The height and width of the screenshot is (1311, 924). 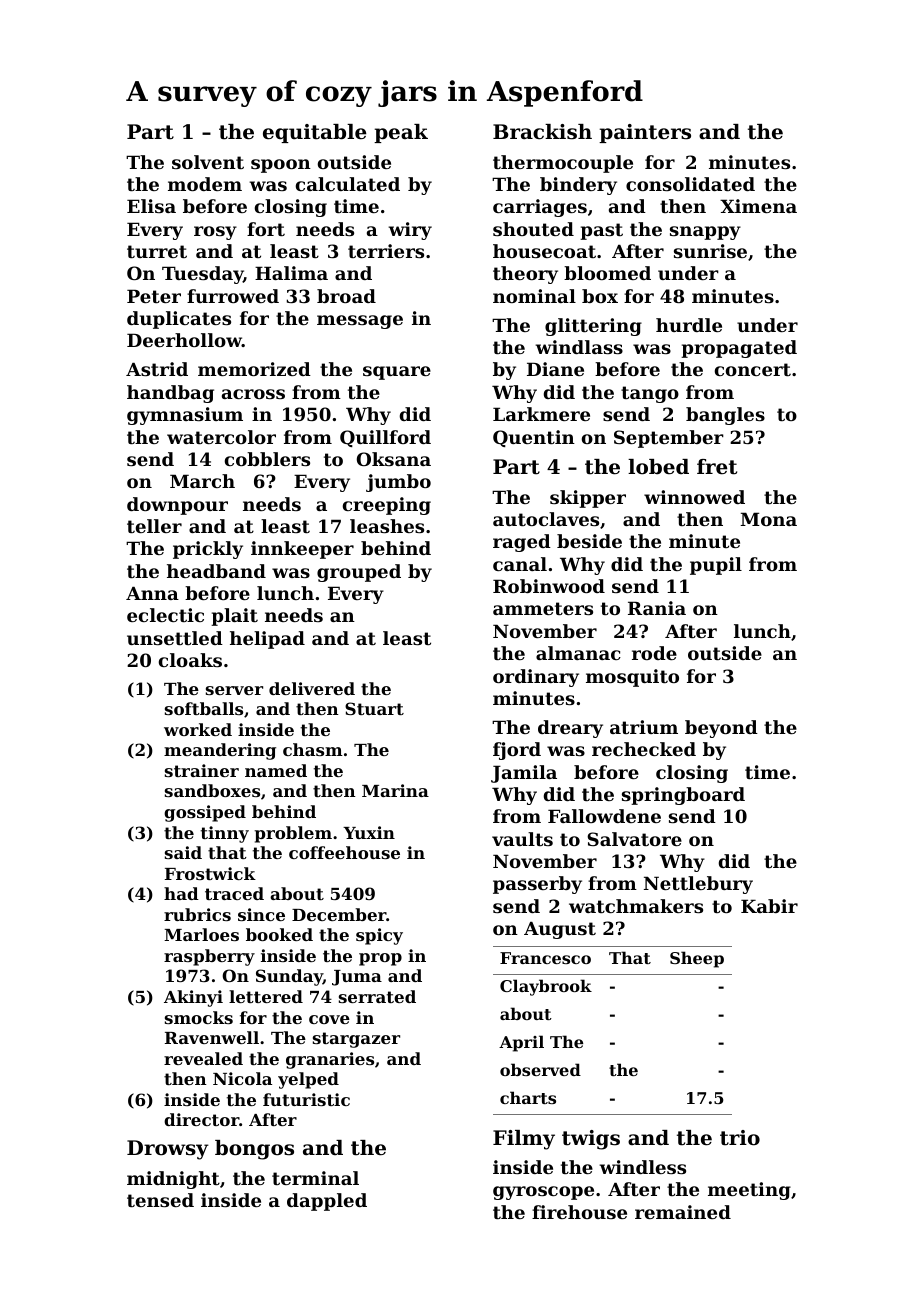 I want to click on peak, so click(x=401, y=133).
